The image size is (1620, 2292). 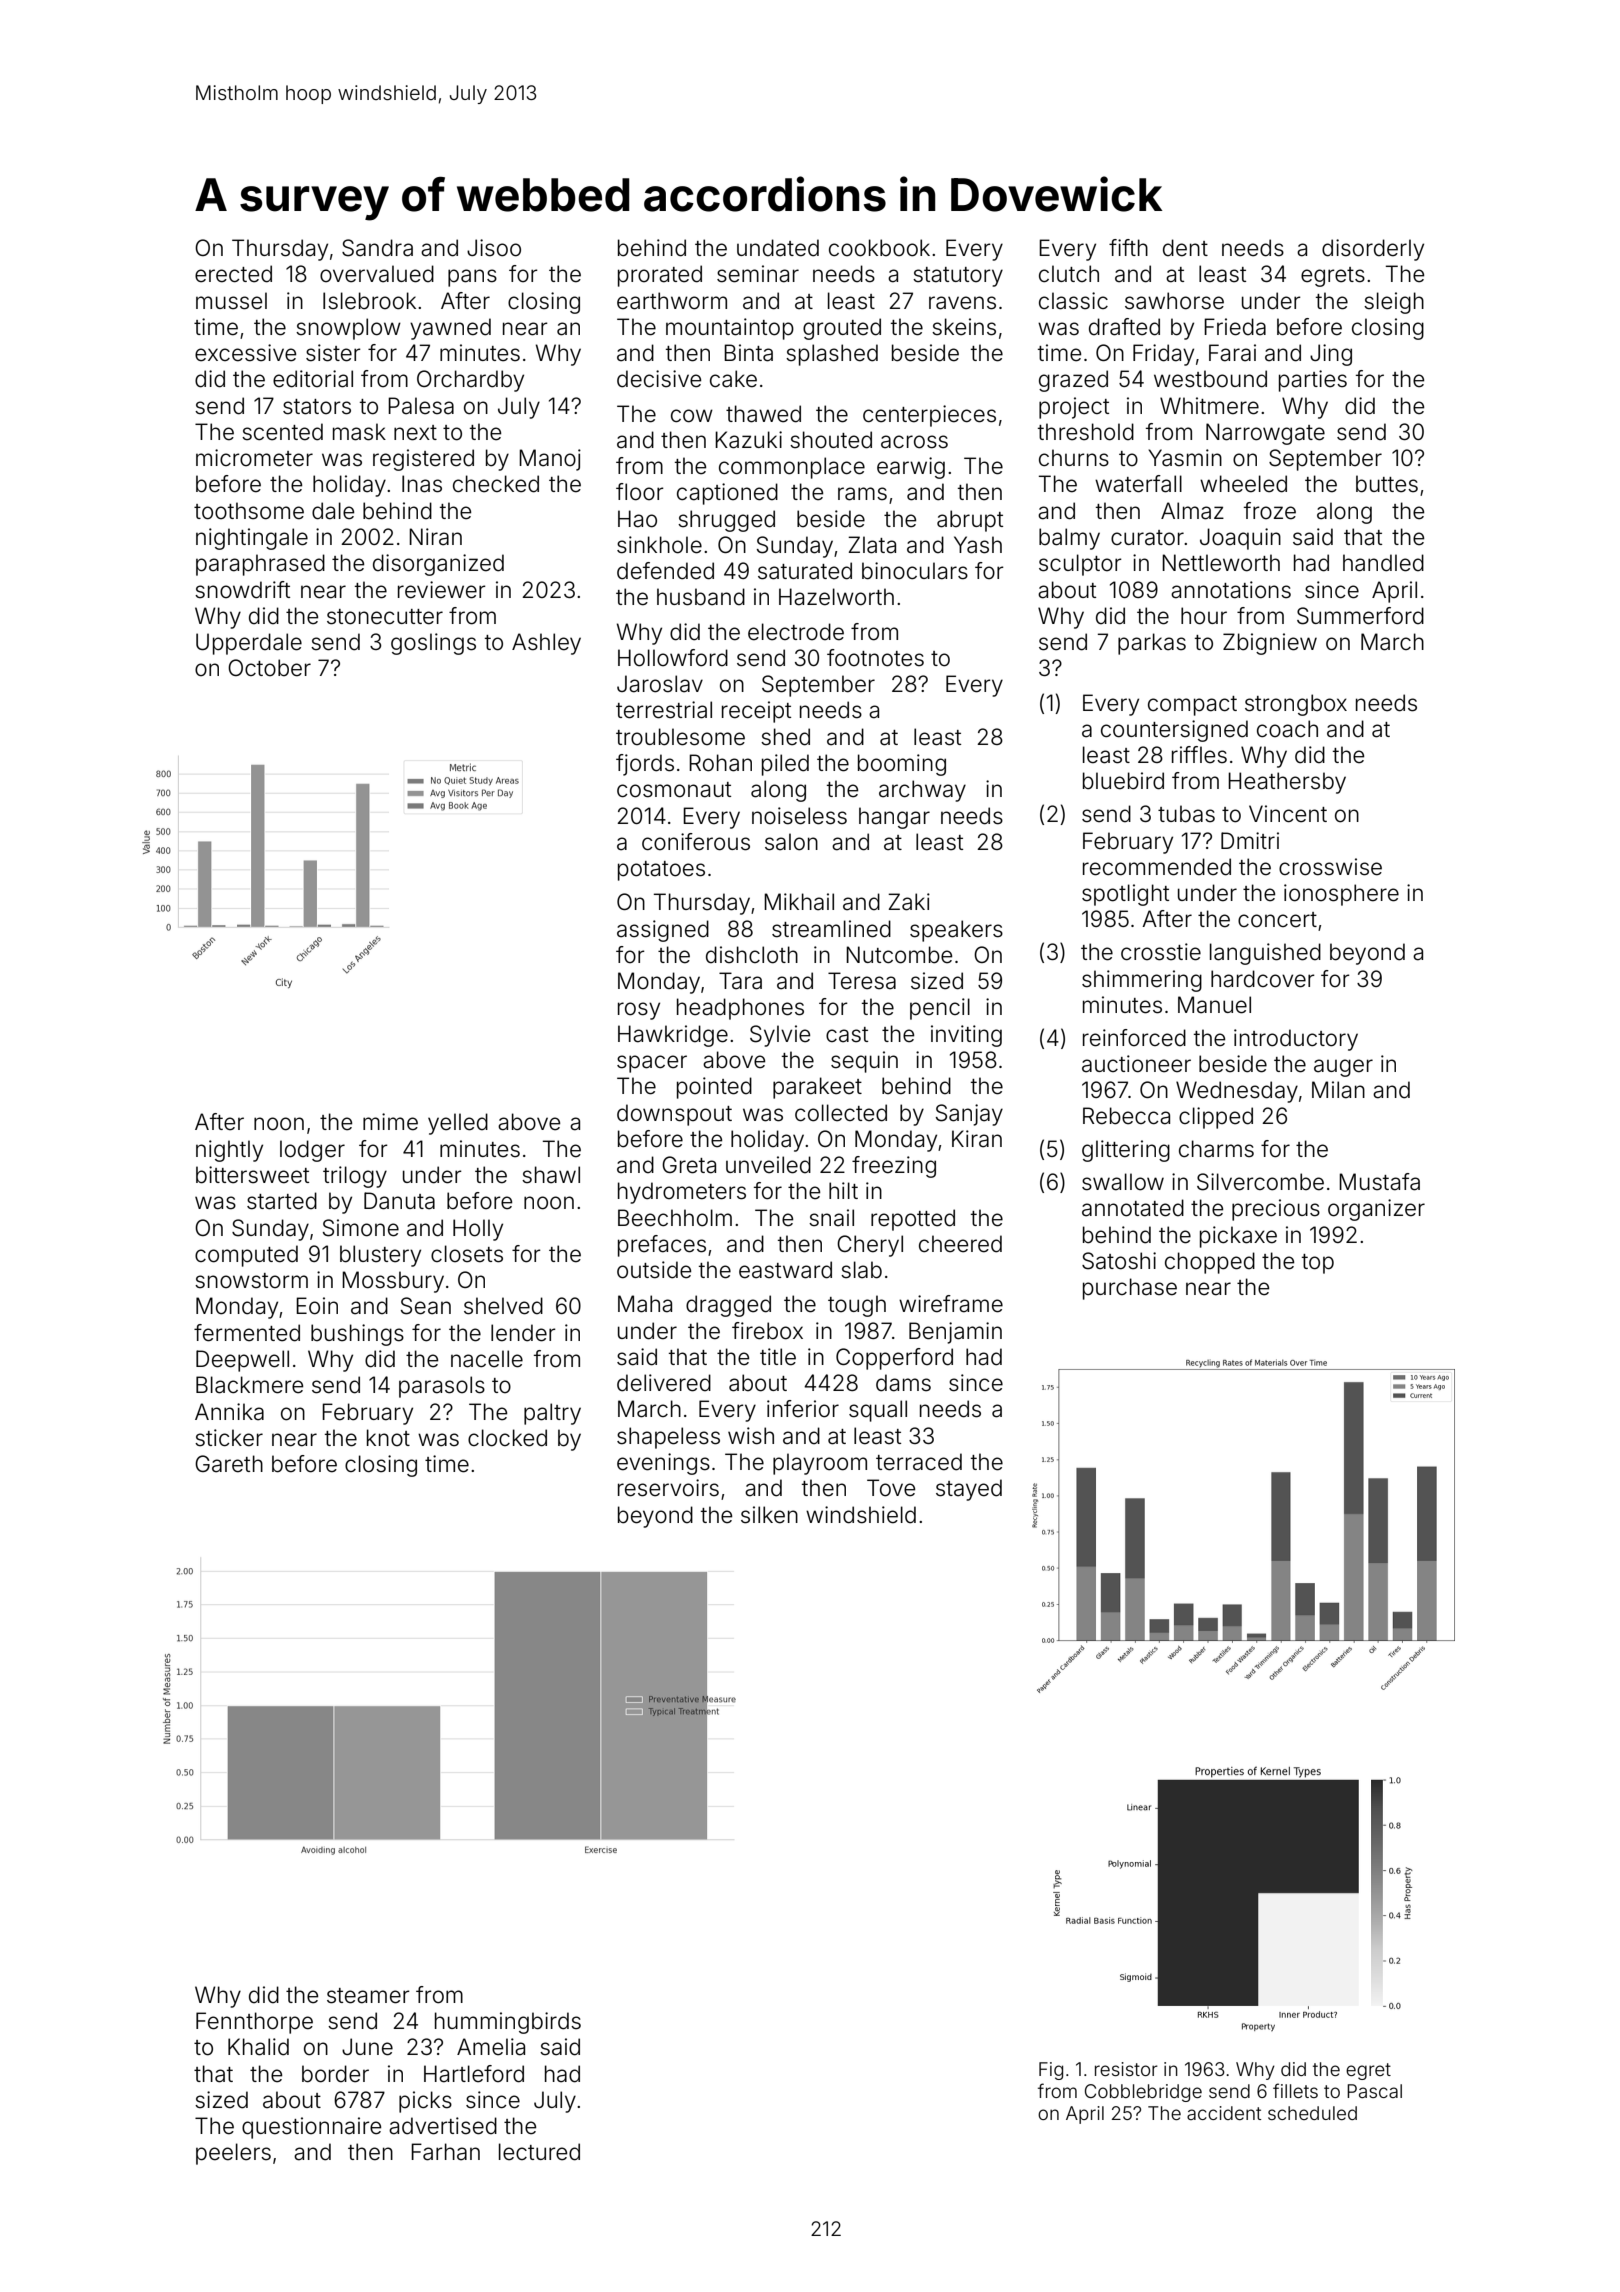 I want to click on booming, so click(x=902, y=765).
